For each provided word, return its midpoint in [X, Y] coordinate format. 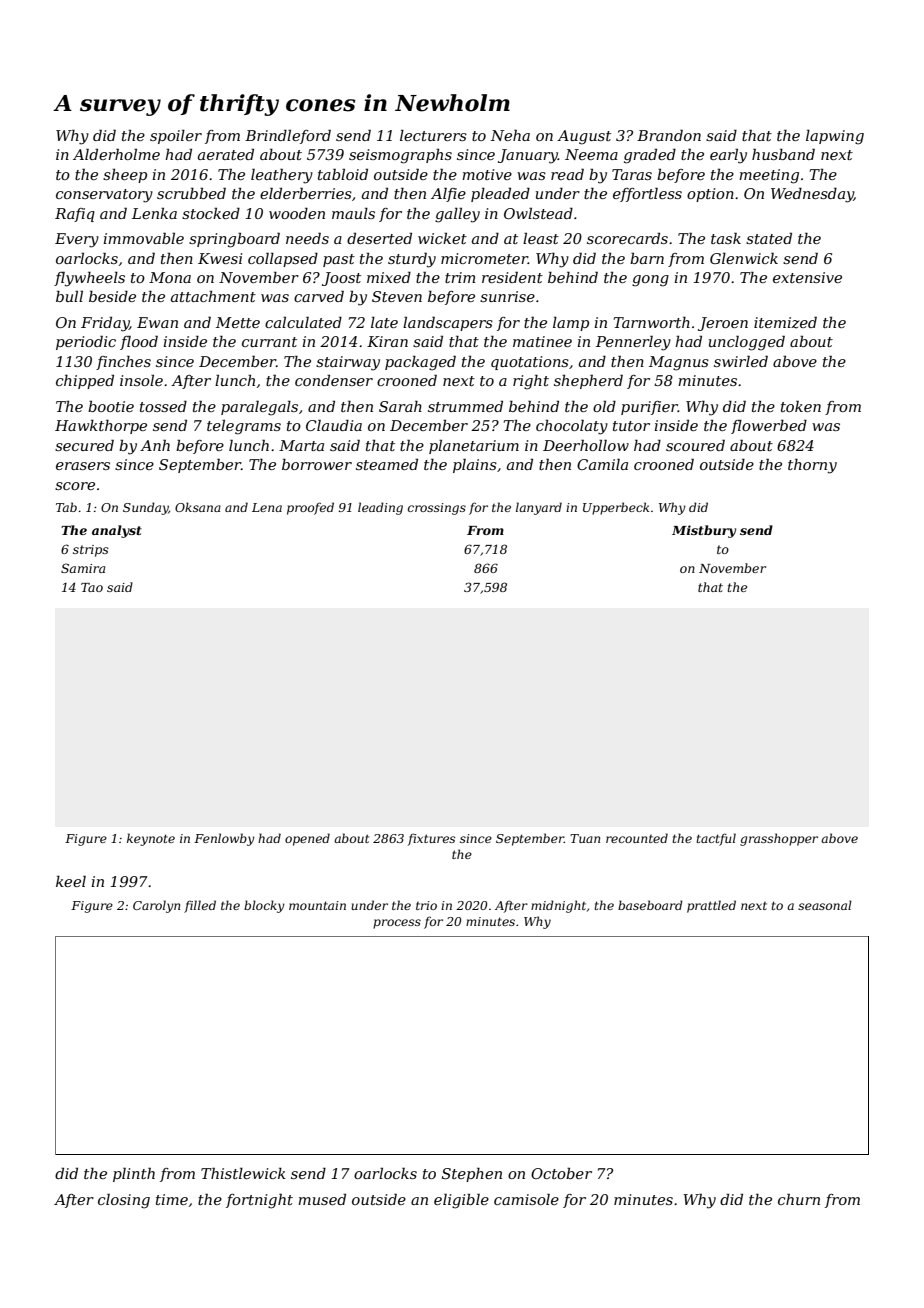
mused [322, 1199]
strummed [465, 406]
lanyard [539, 508]
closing [124, 1201]
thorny [812, 466]
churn [799, 1199]
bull [69, 296]
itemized [785, 322]
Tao [92, 587]
